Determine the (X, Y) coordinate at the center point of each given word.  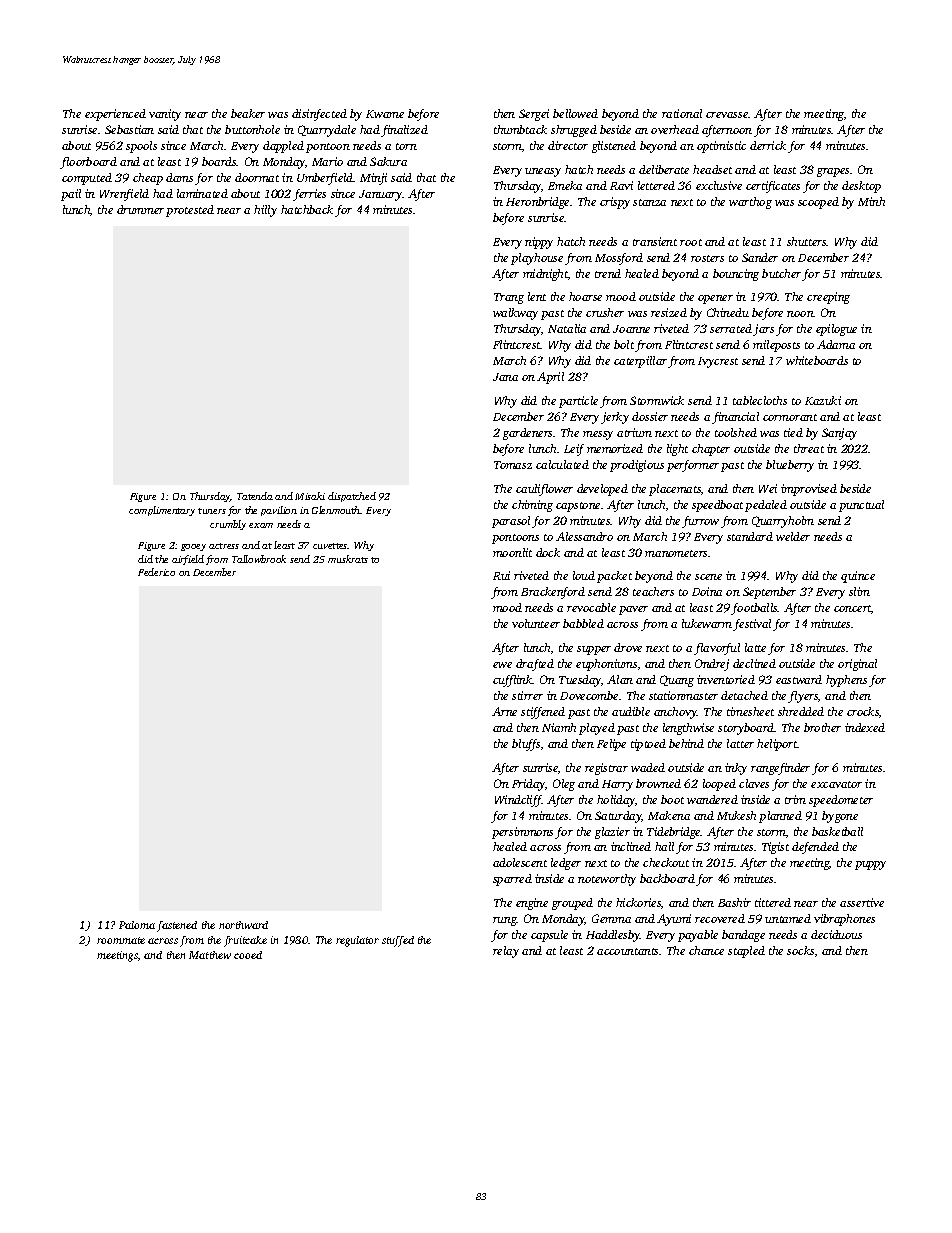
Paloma (137, 925)
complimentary (162, 511)
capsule (549, 936)
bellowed (575, 113)
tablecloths (760, 400)
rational (682, 113)
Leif (574, 450)
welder (793, 536)
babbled (583, 623)
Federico (156, 572)
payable (698, 936)
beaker (248, 113)
